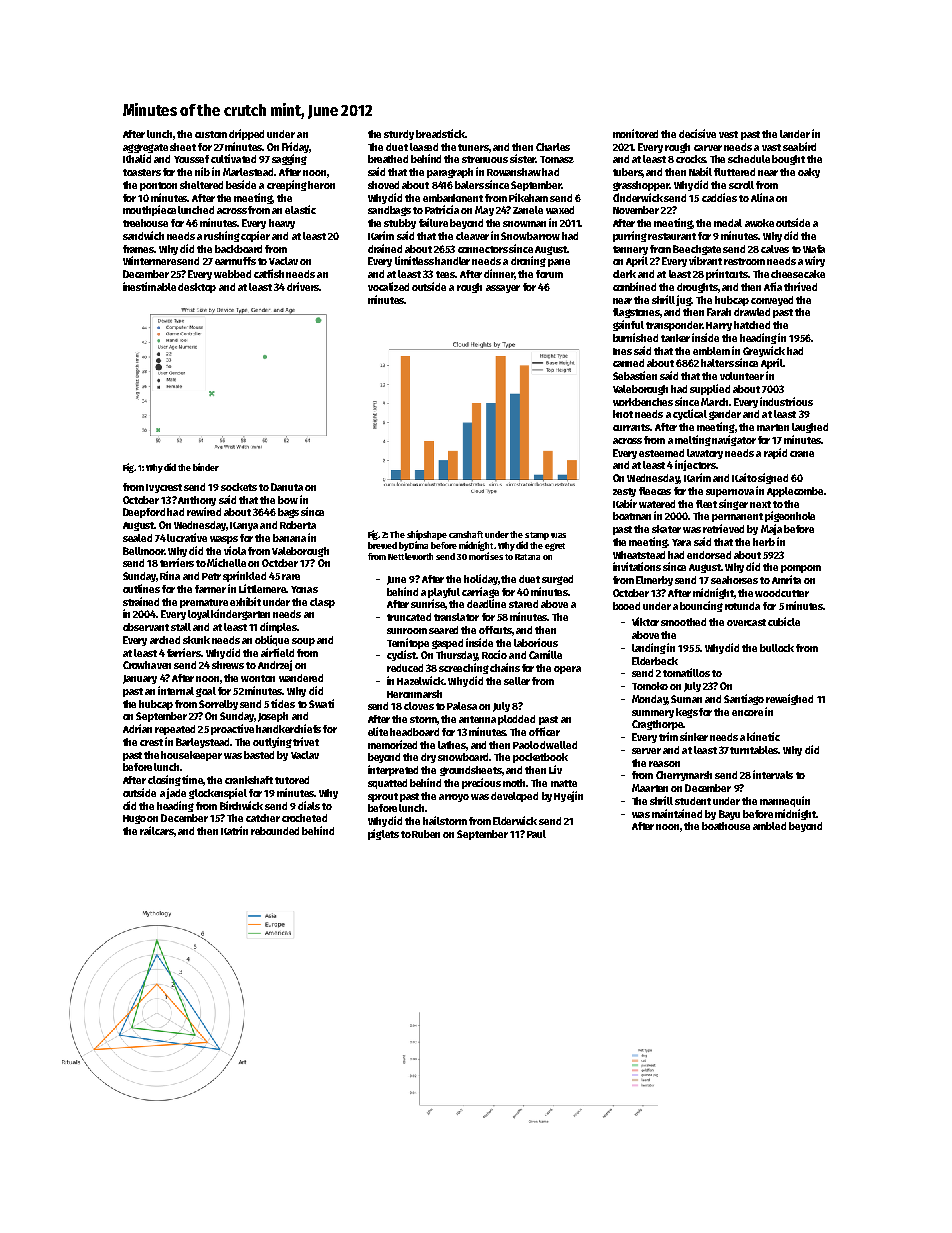  Describe the element at coordinates (426, 834) in the screenshot. I see `Ruben` at that location.
